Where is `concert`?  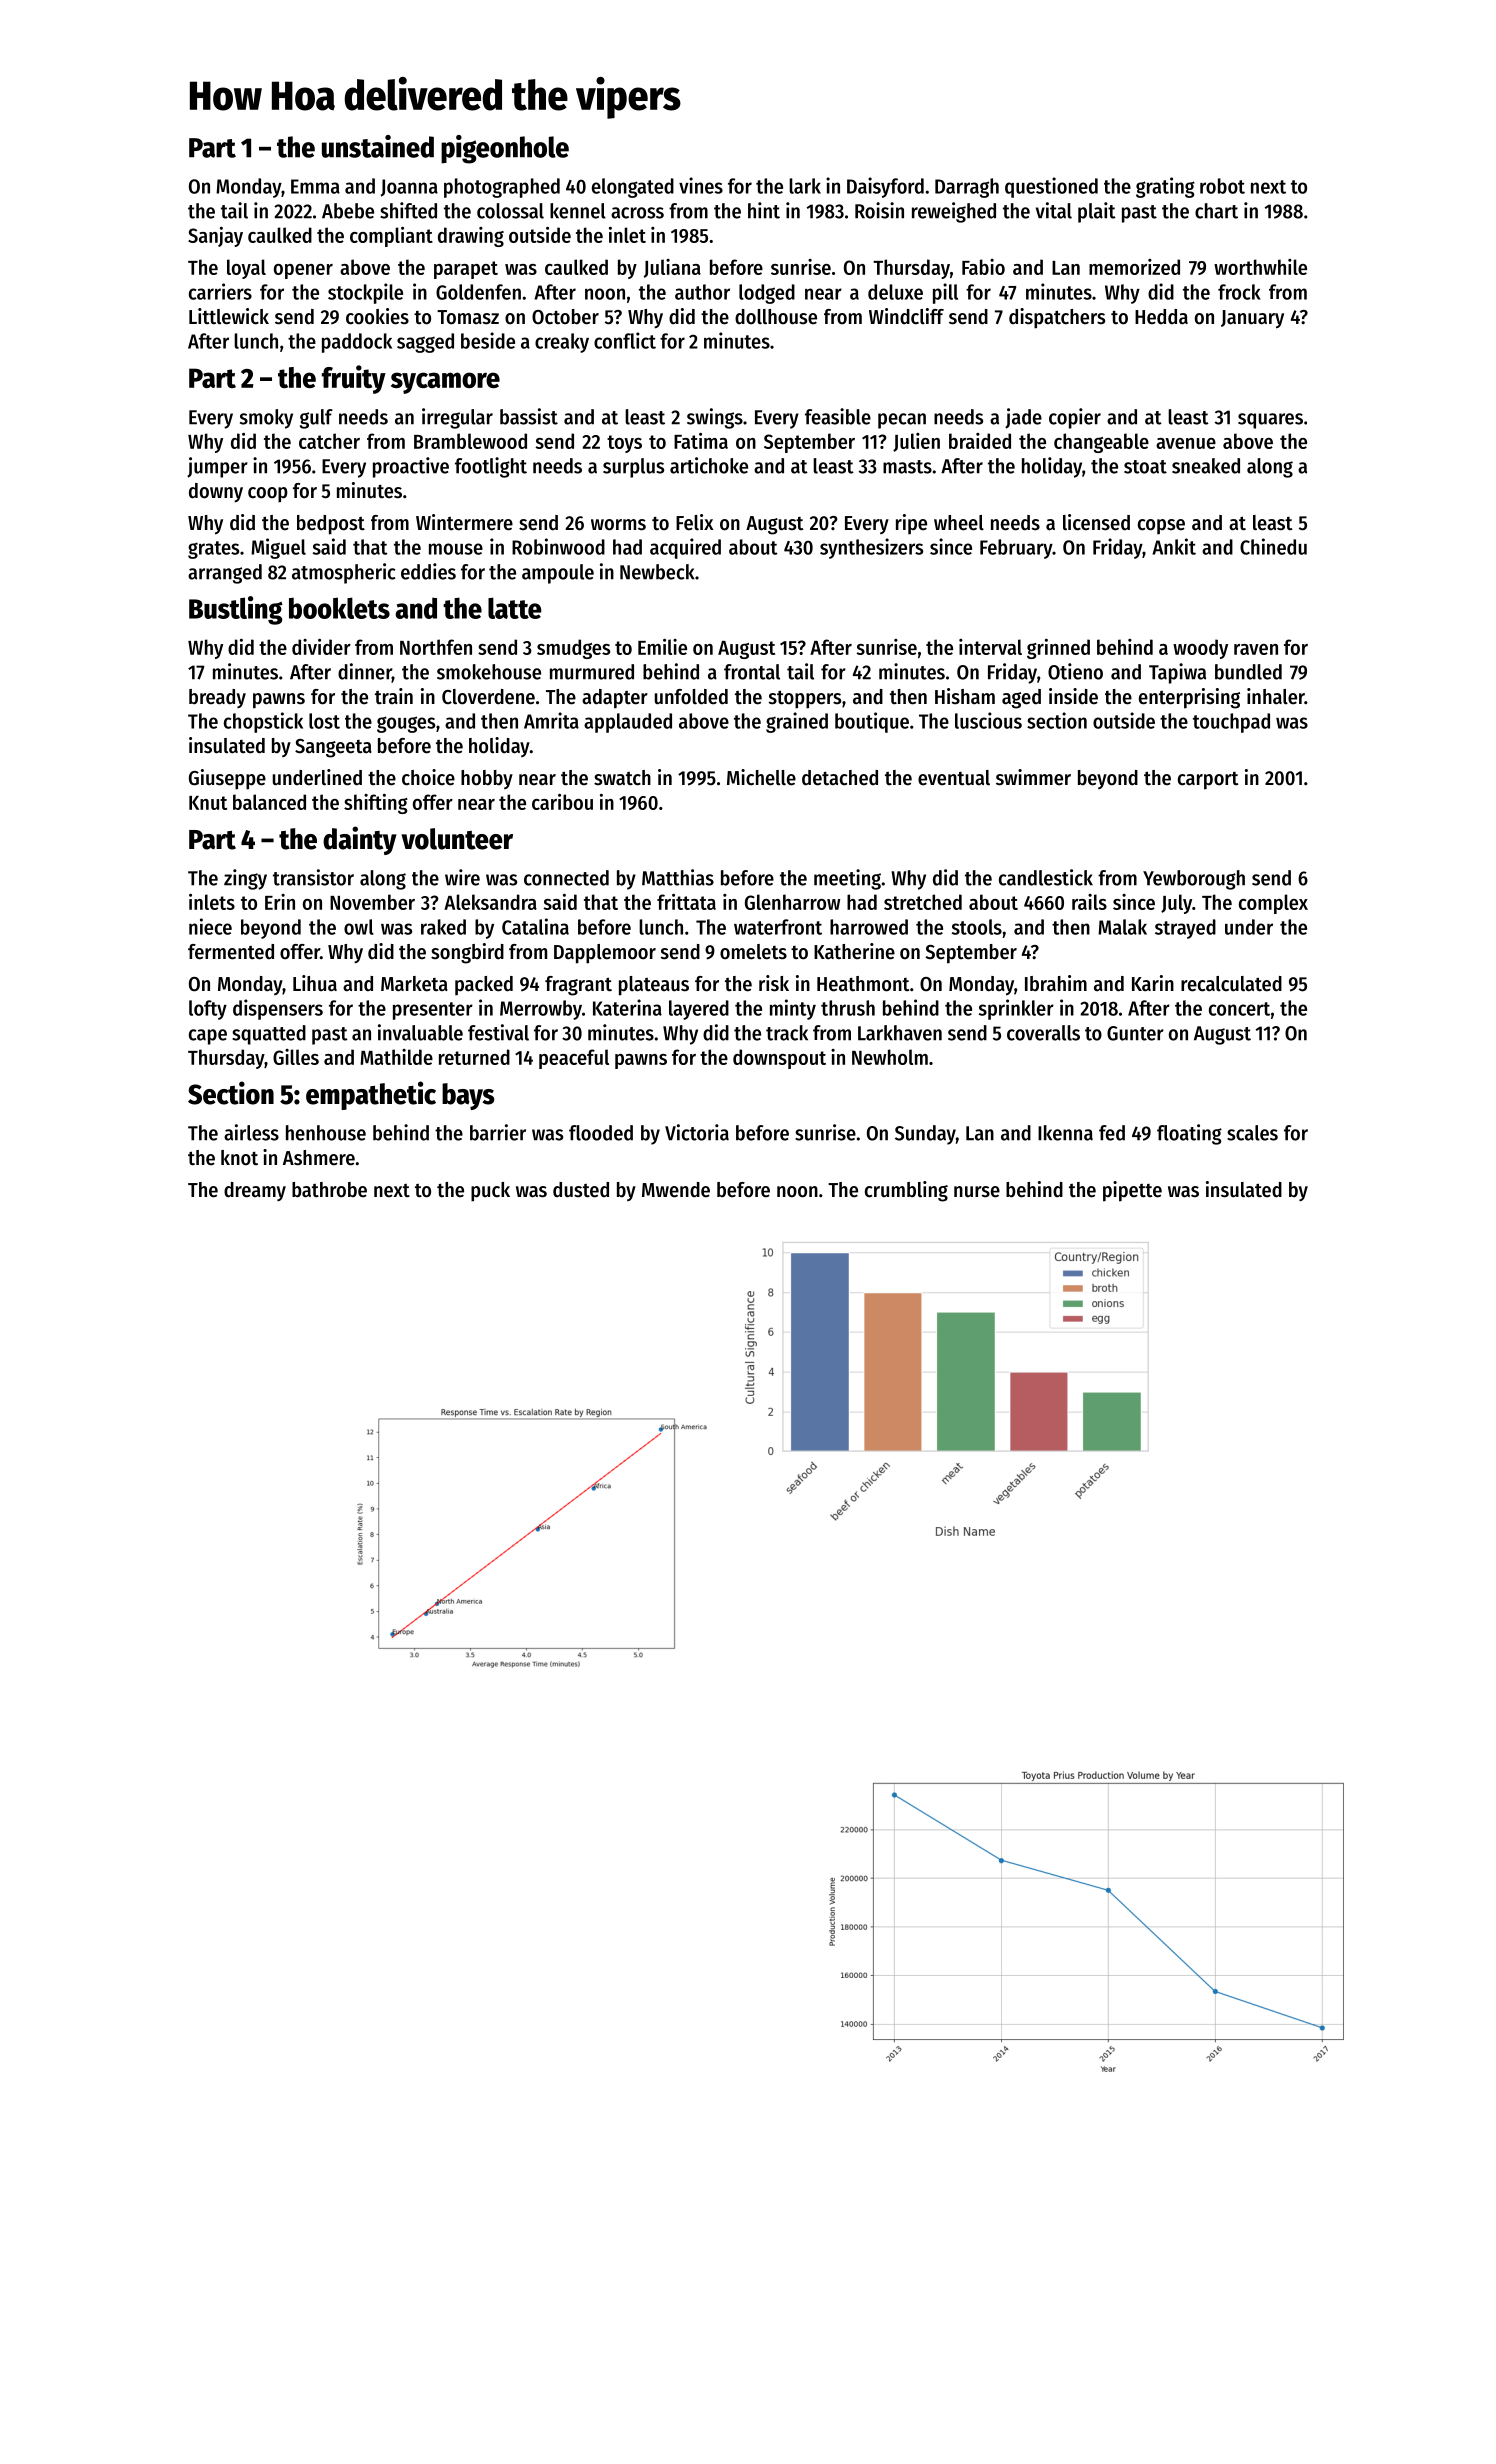 concert is located at coordinates (1239, 1009).
